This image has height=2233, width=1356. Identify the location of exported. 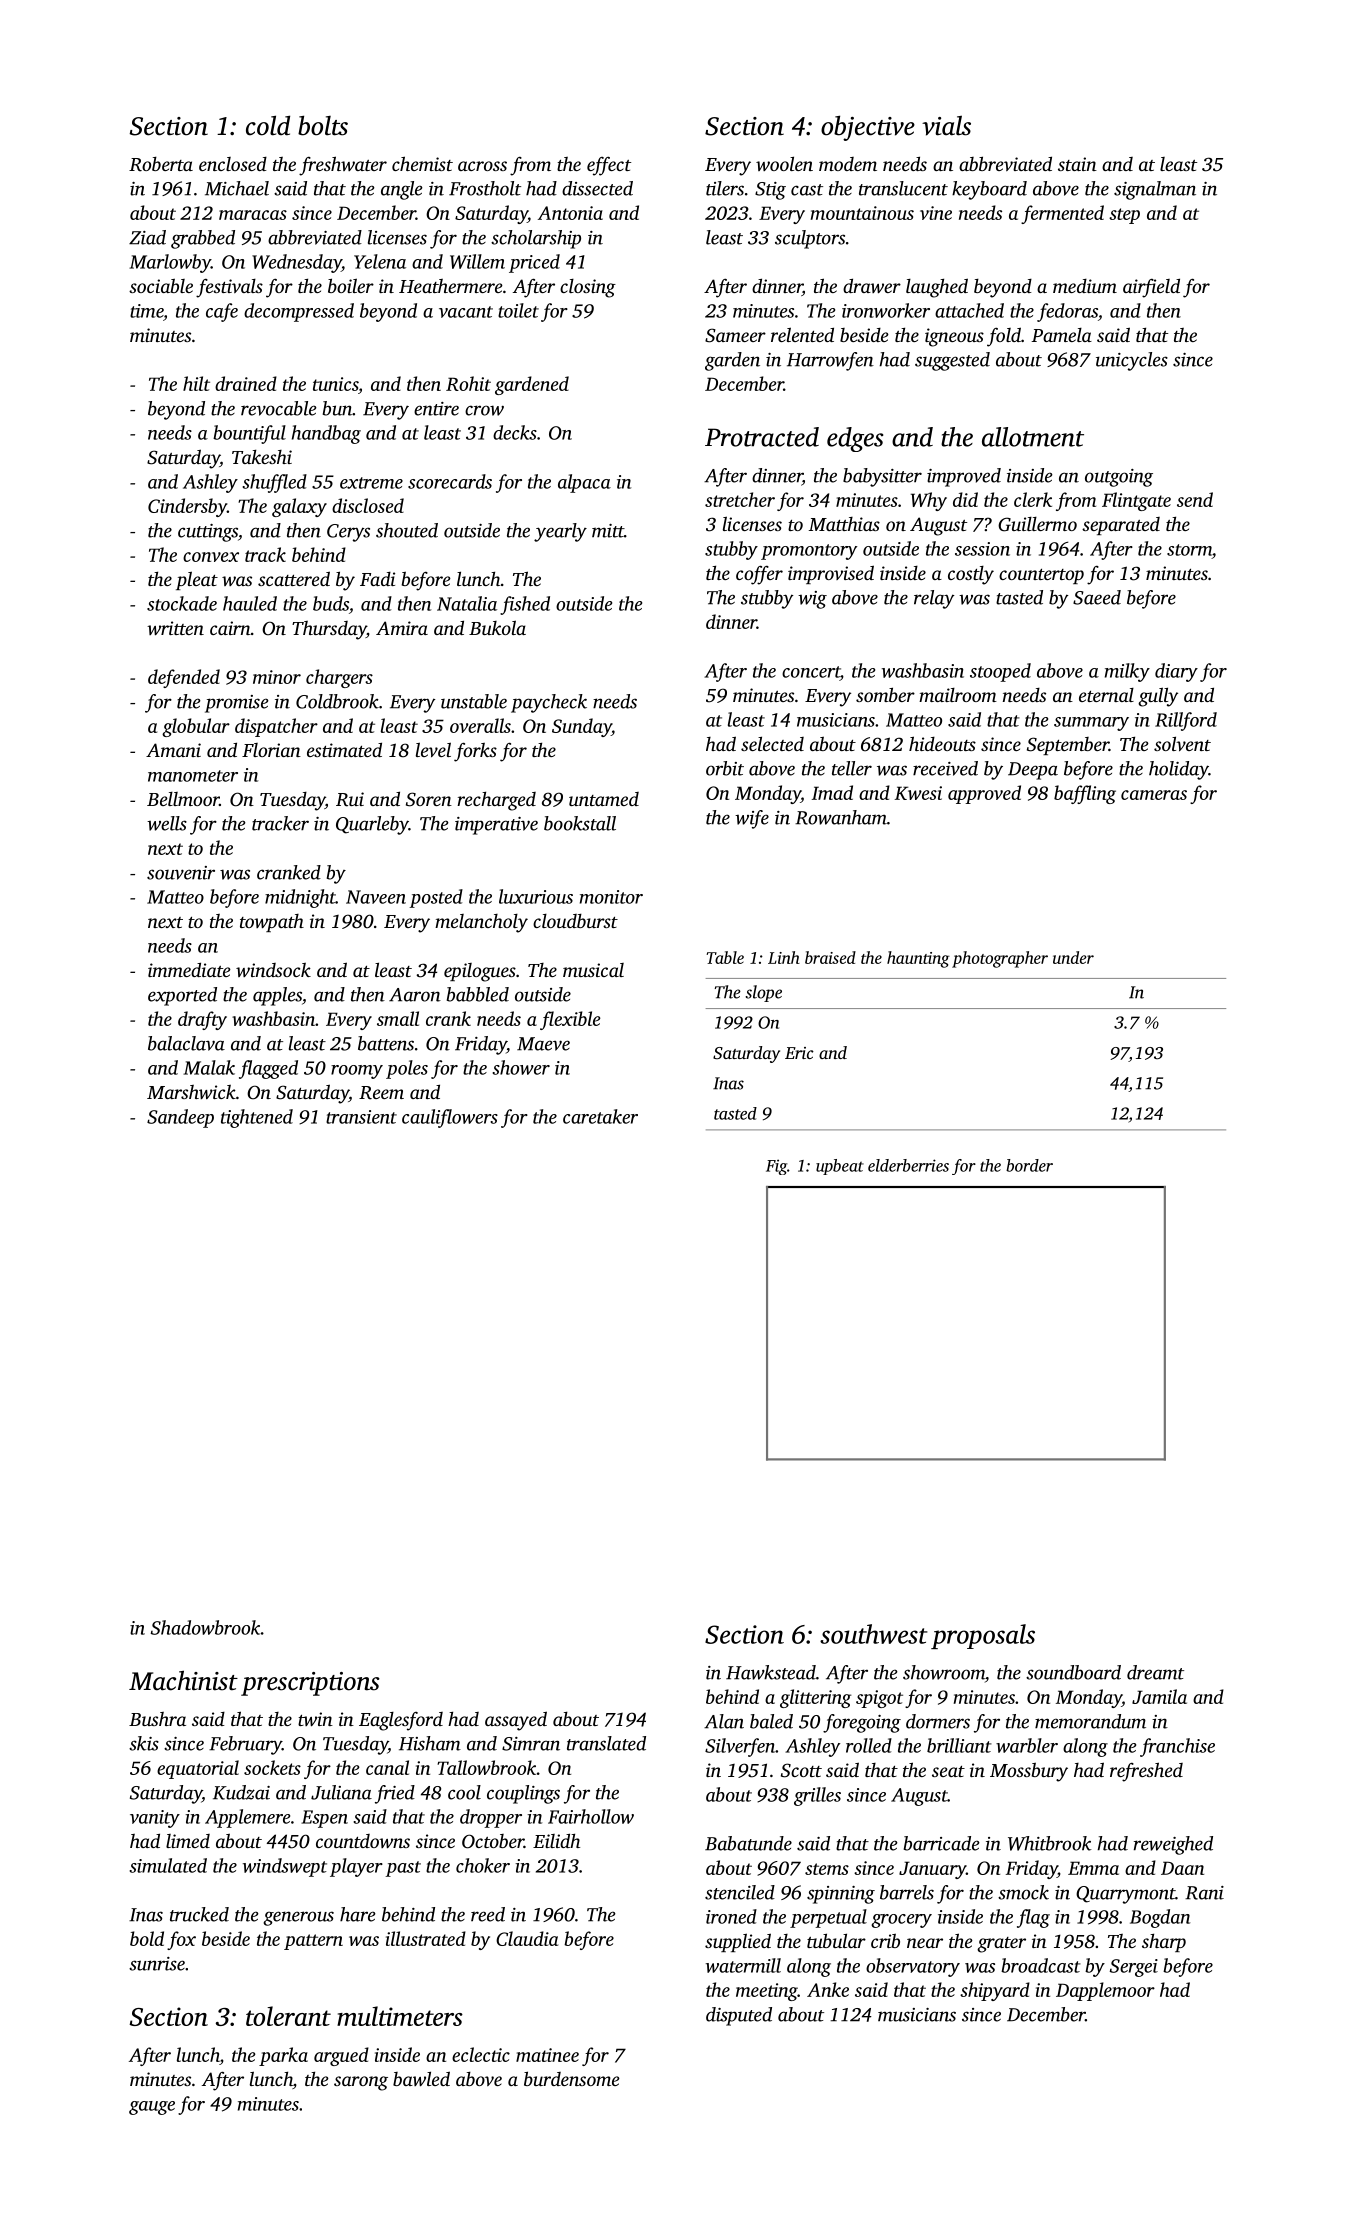
(182, 996).
